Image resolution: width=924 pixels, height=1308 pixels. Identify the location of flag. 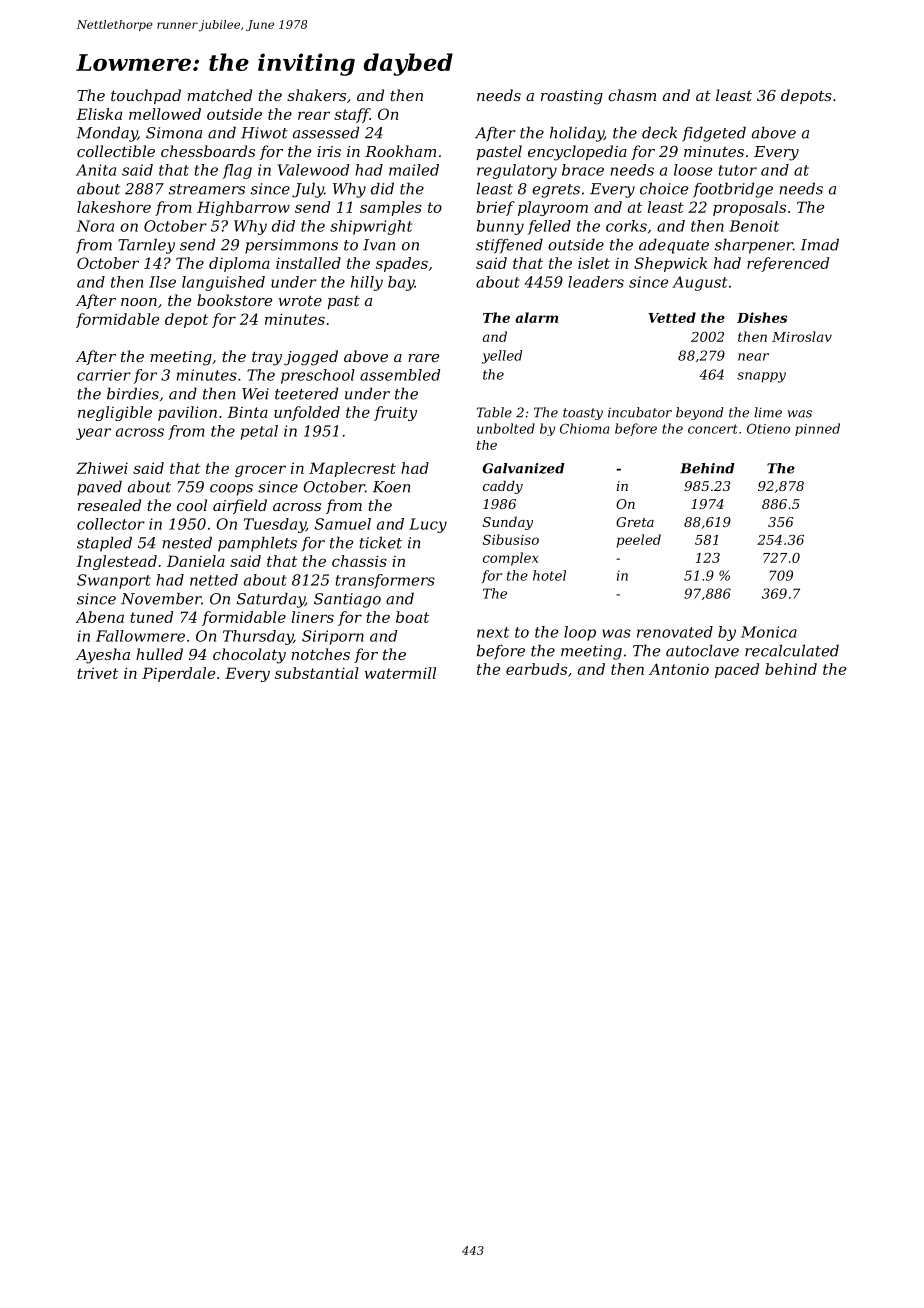
(237, 171).
